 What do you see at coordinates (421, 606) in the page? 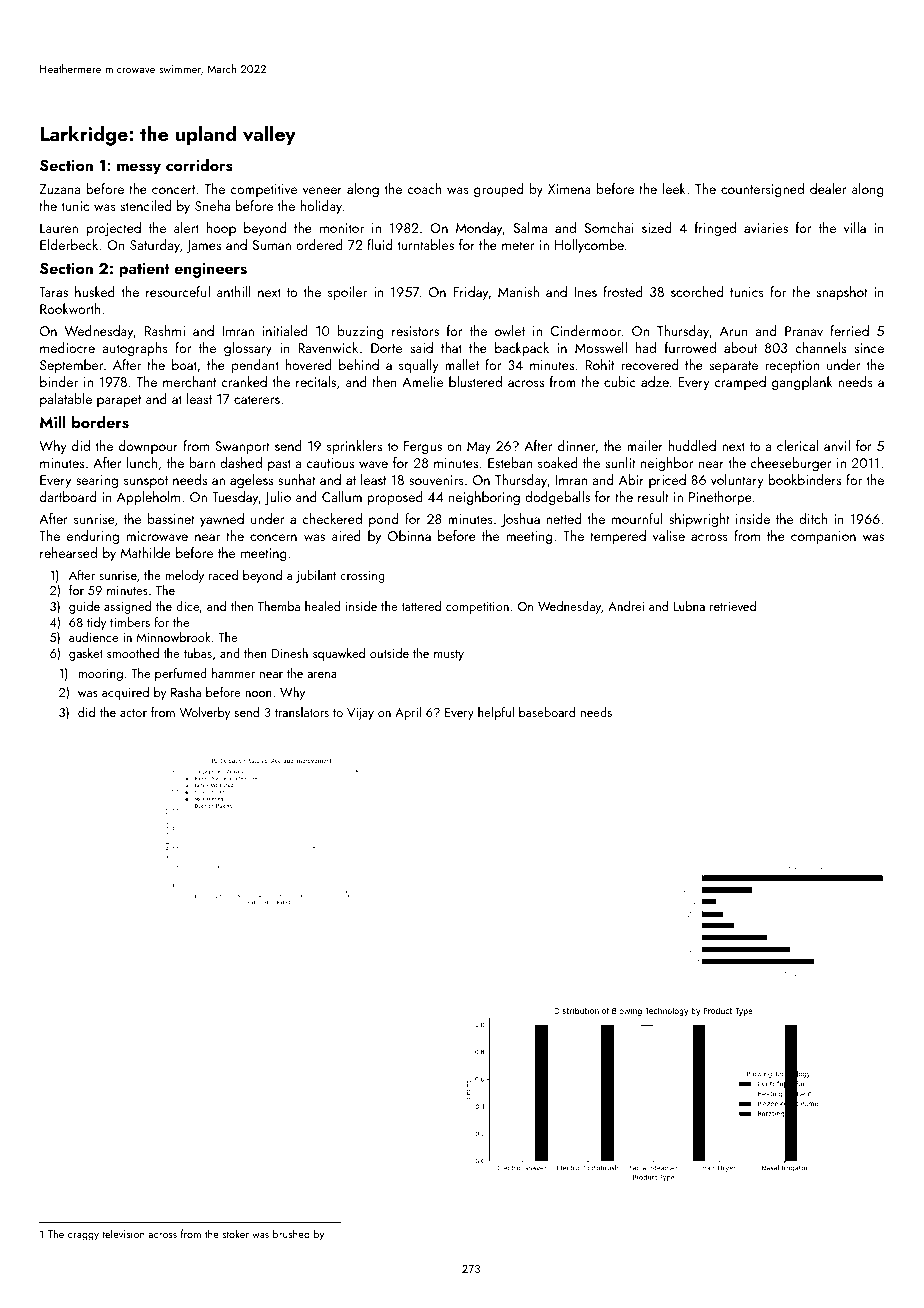
I see `tattered` at bounding box center [421, 606].
